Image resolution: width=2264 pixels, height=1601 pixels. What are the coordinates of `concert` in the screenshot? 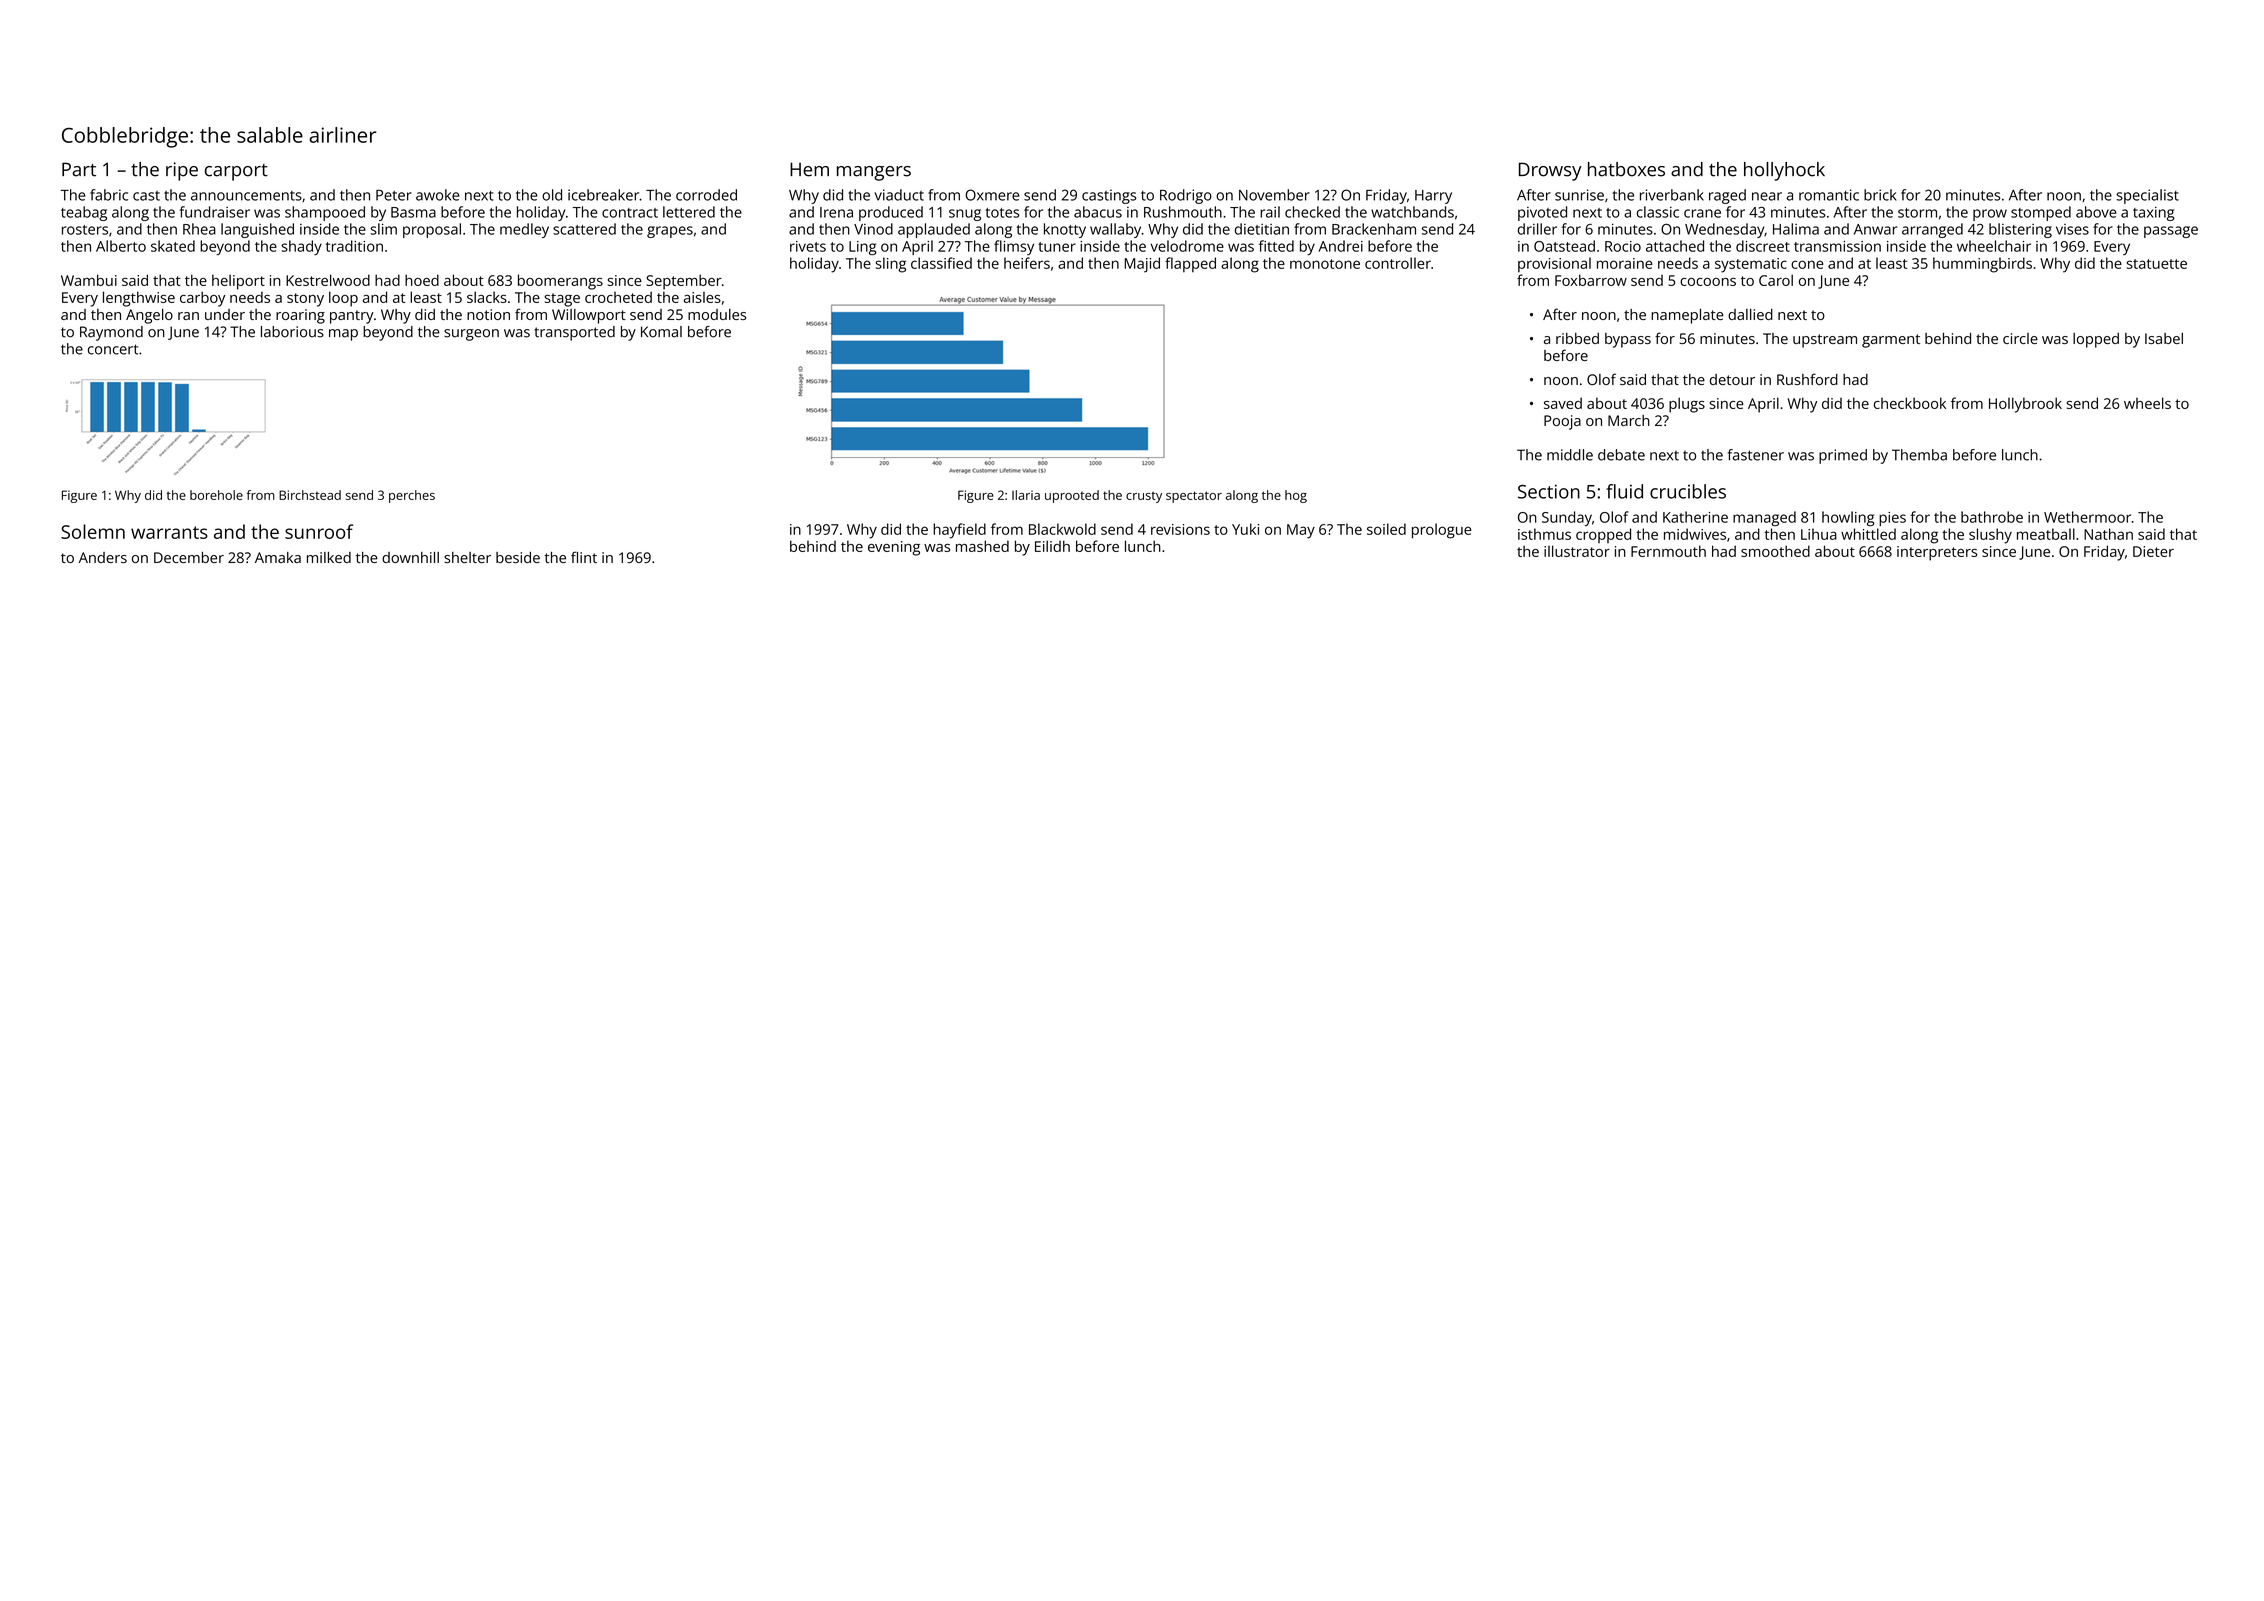 It's located at (113, 349).
